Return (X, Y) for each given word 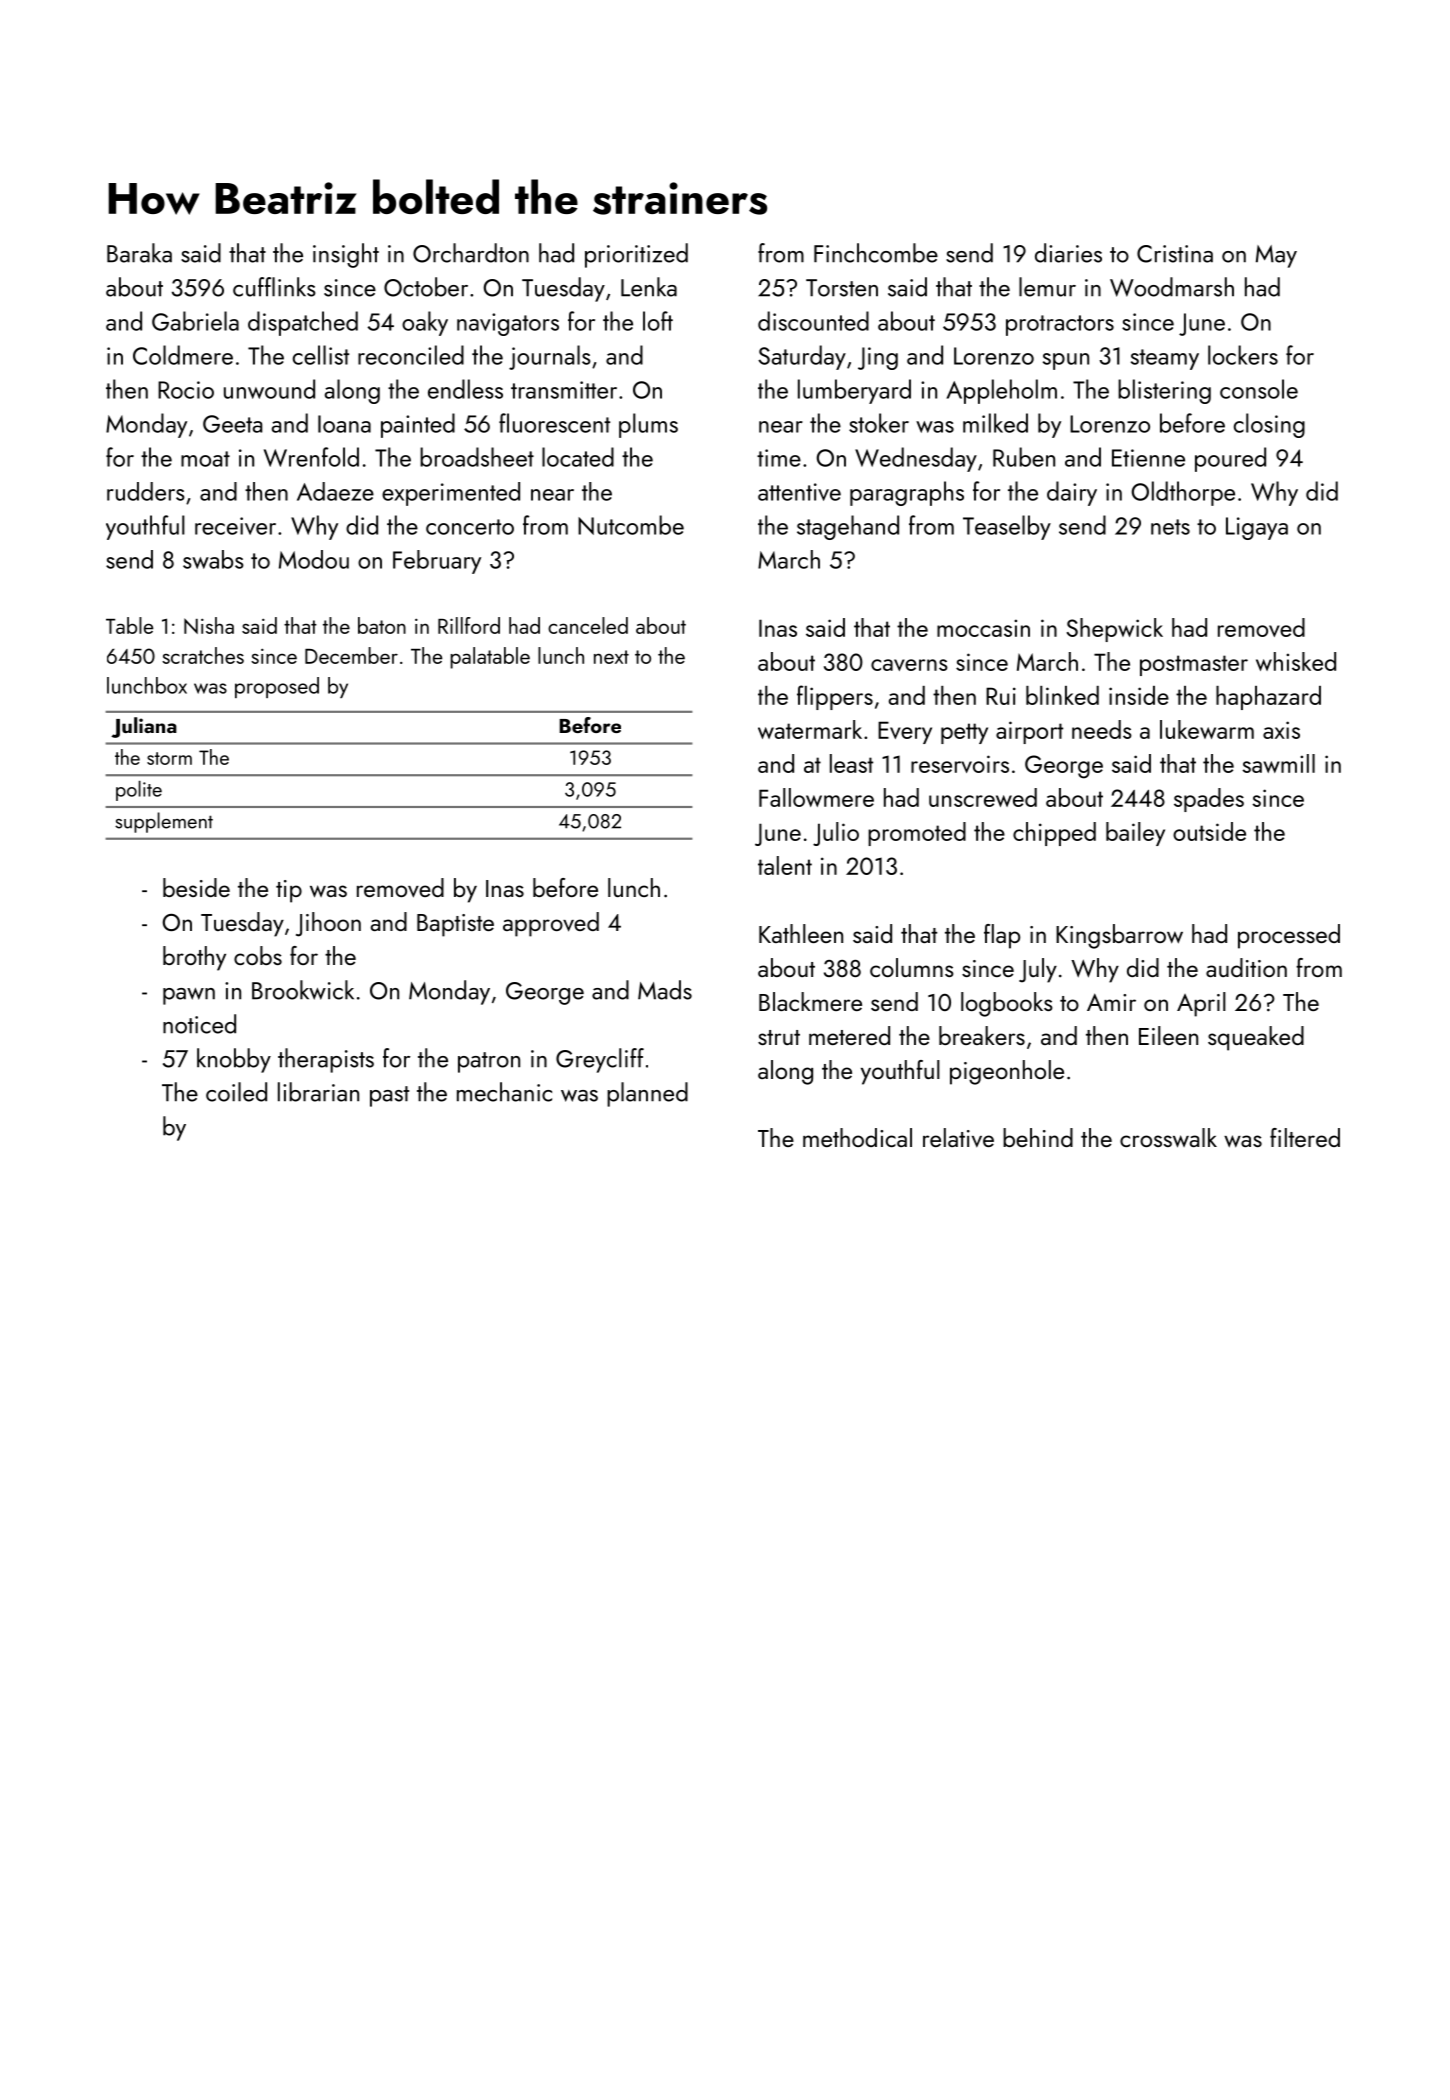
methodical (857, 1137)
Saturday (802, 357)
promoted (917, 834)
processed (1289, 936)
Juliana (144, 727)
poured (1230, 459)
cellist (321, 355)
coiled (236, 1092)
